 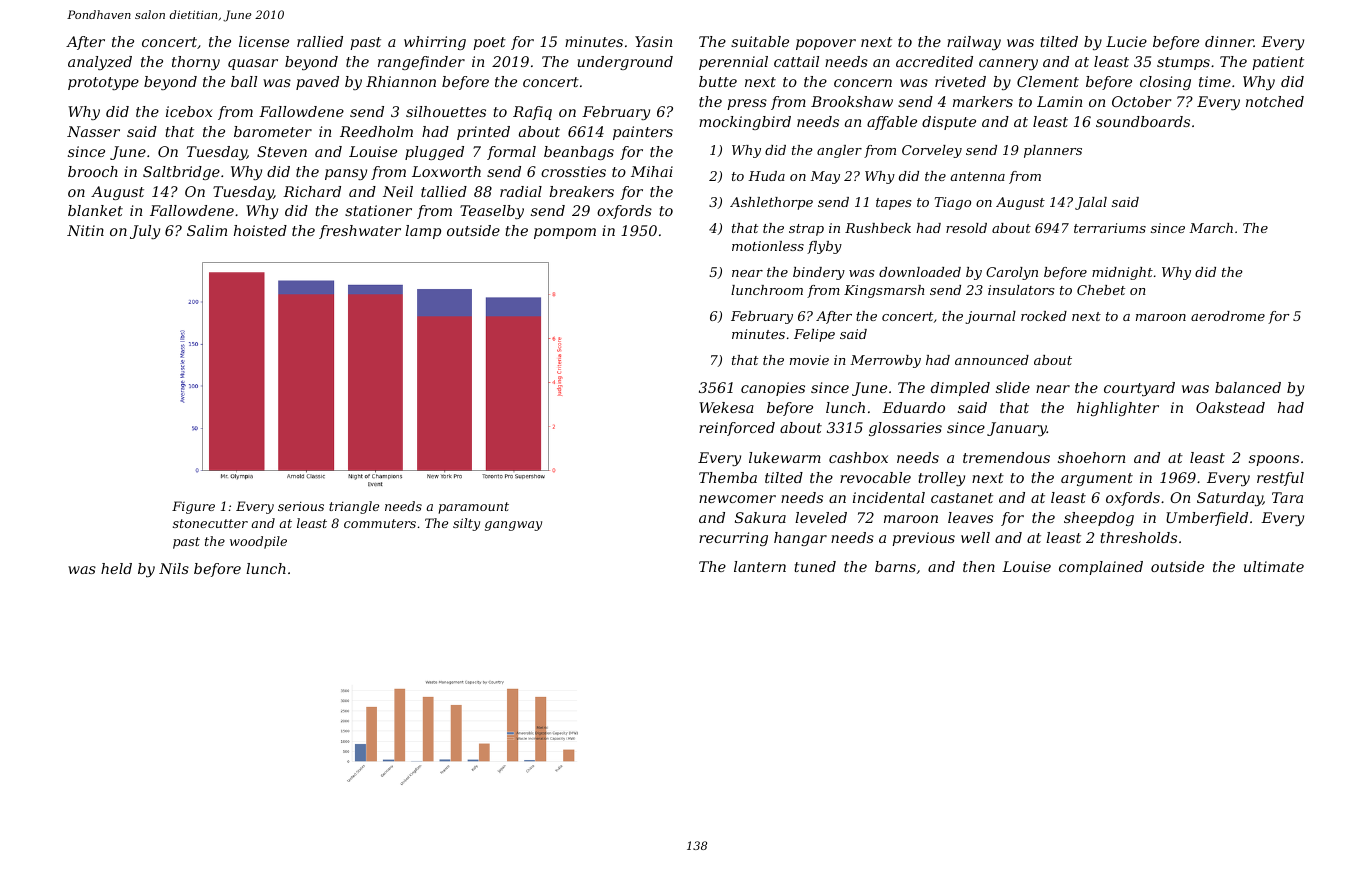 What do you see at coordinates (932, 151) in the document?
I see `Corveley` at bounding box center [932, 151].
